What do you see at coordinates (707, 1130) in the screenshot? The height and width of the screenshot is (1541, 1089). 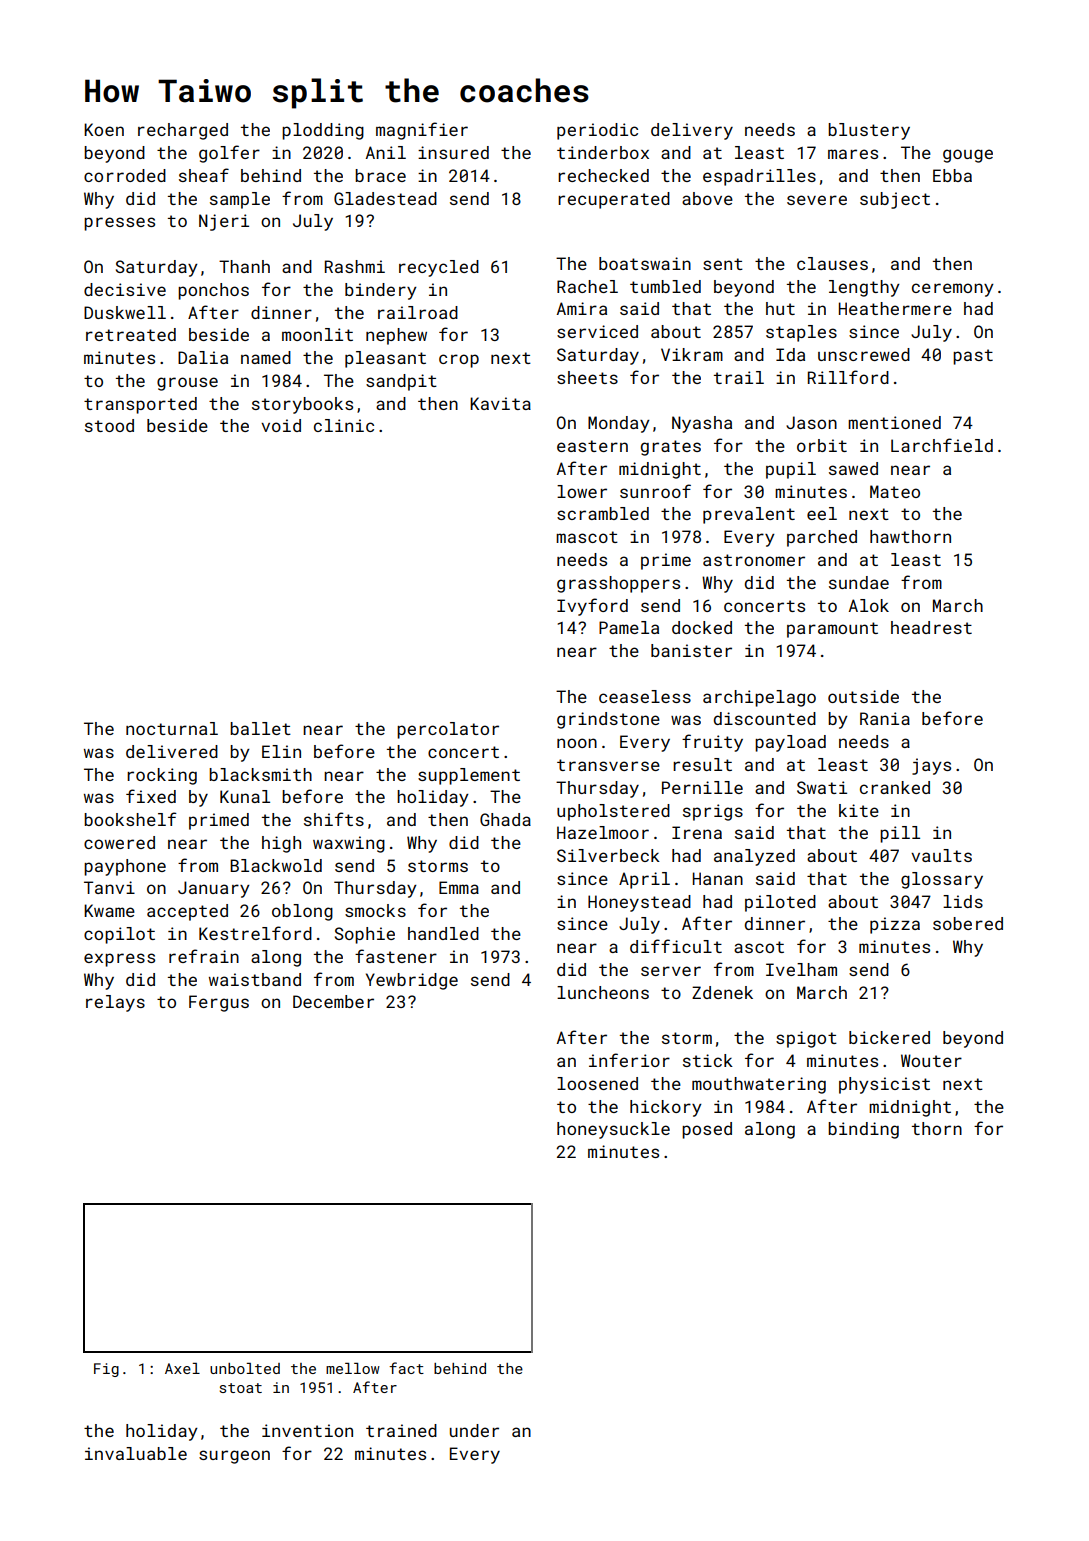 I see `posed` at bounding box center [707, 1130].
